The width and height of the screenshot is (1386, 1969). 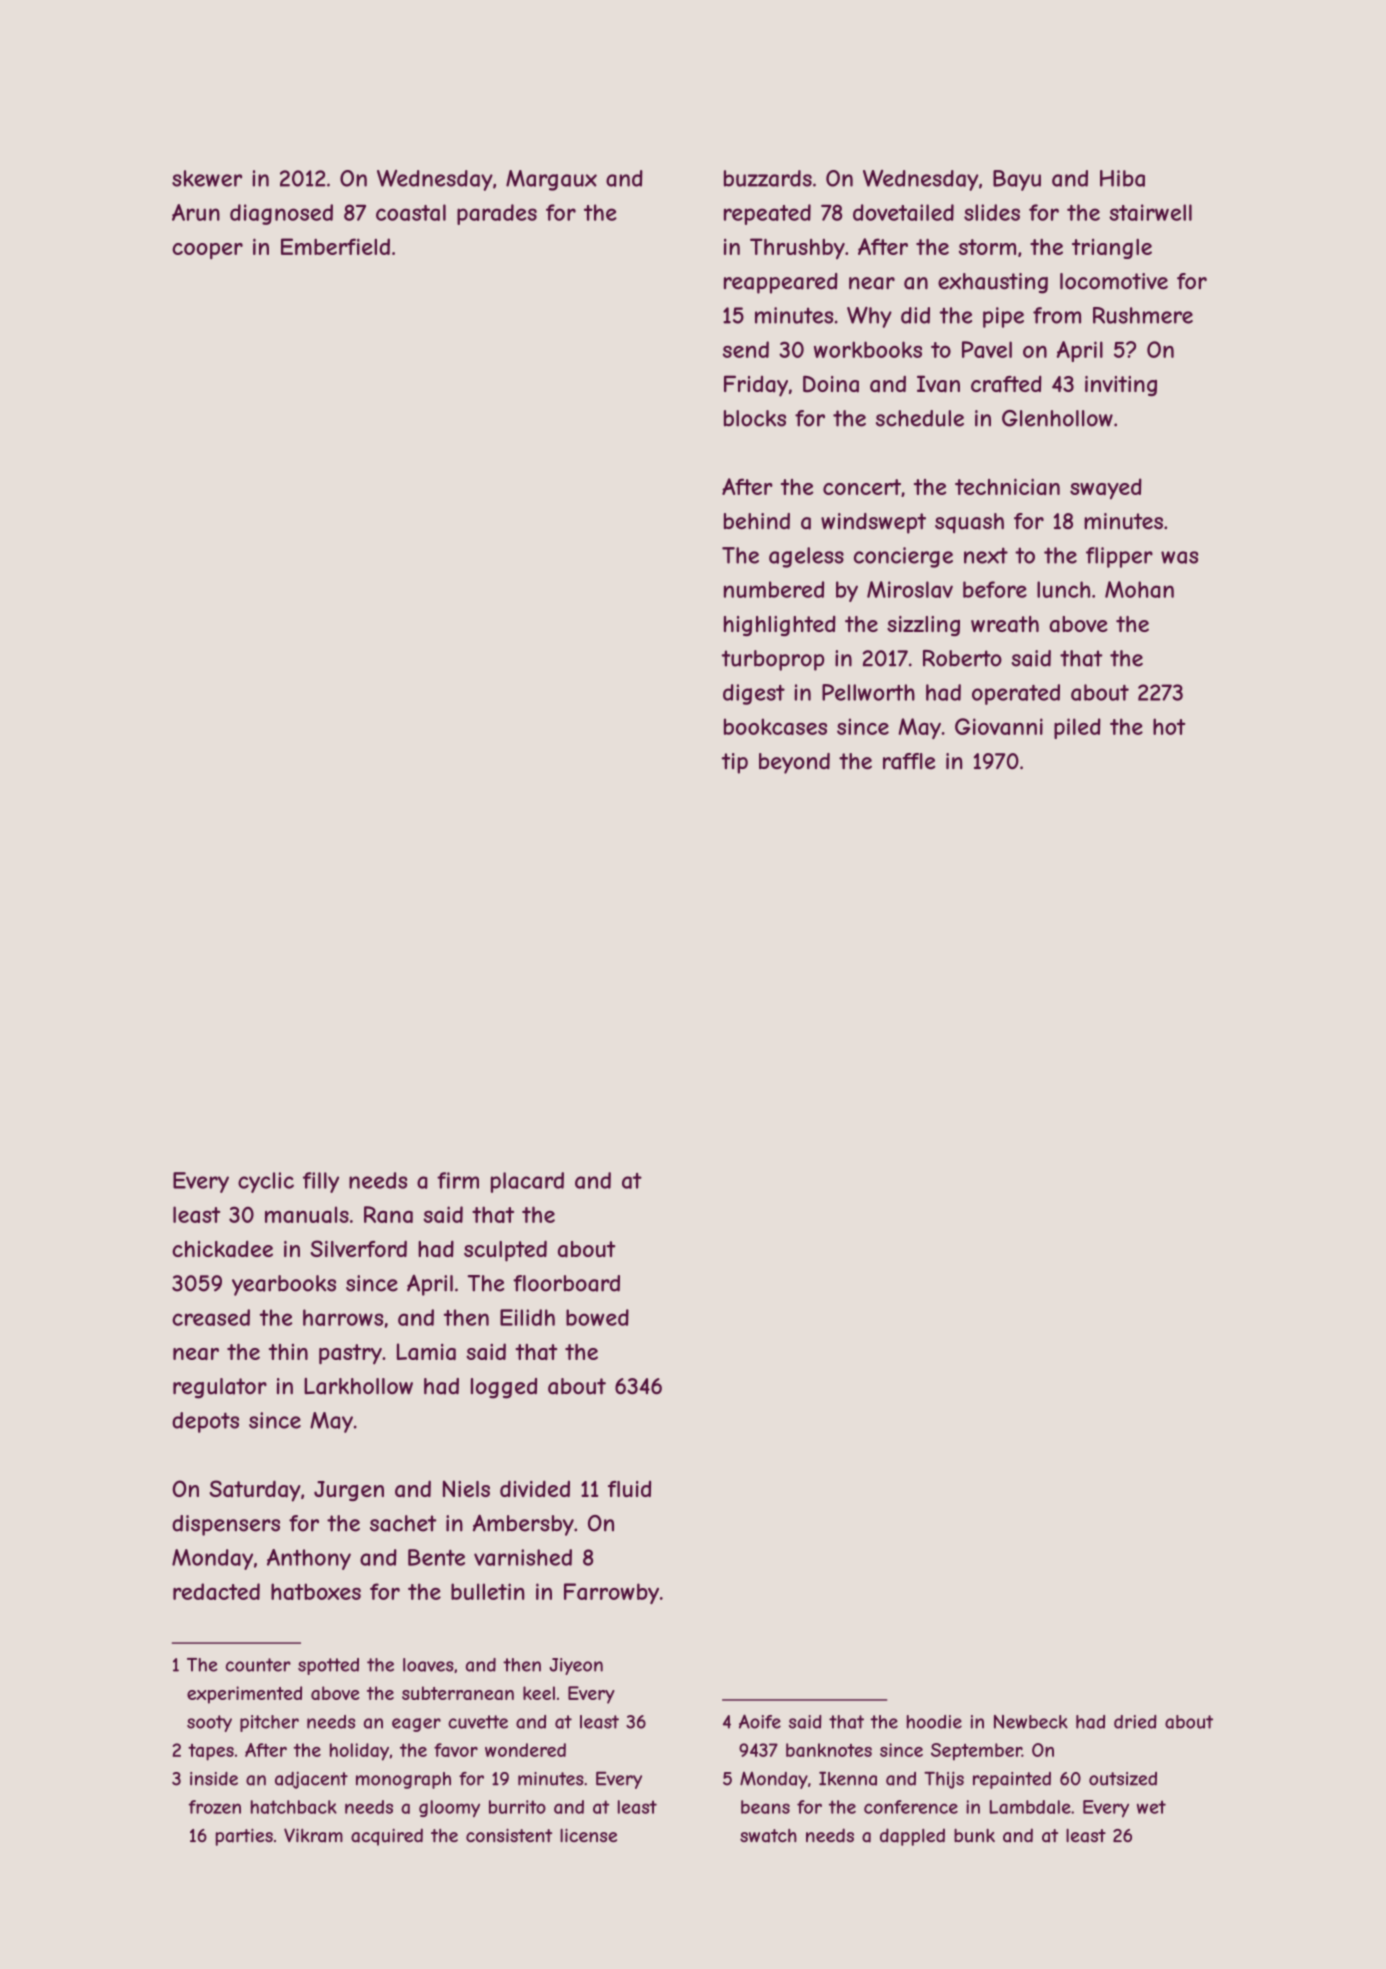 I want to click on Hiba, so click(x=1122, y=178).
